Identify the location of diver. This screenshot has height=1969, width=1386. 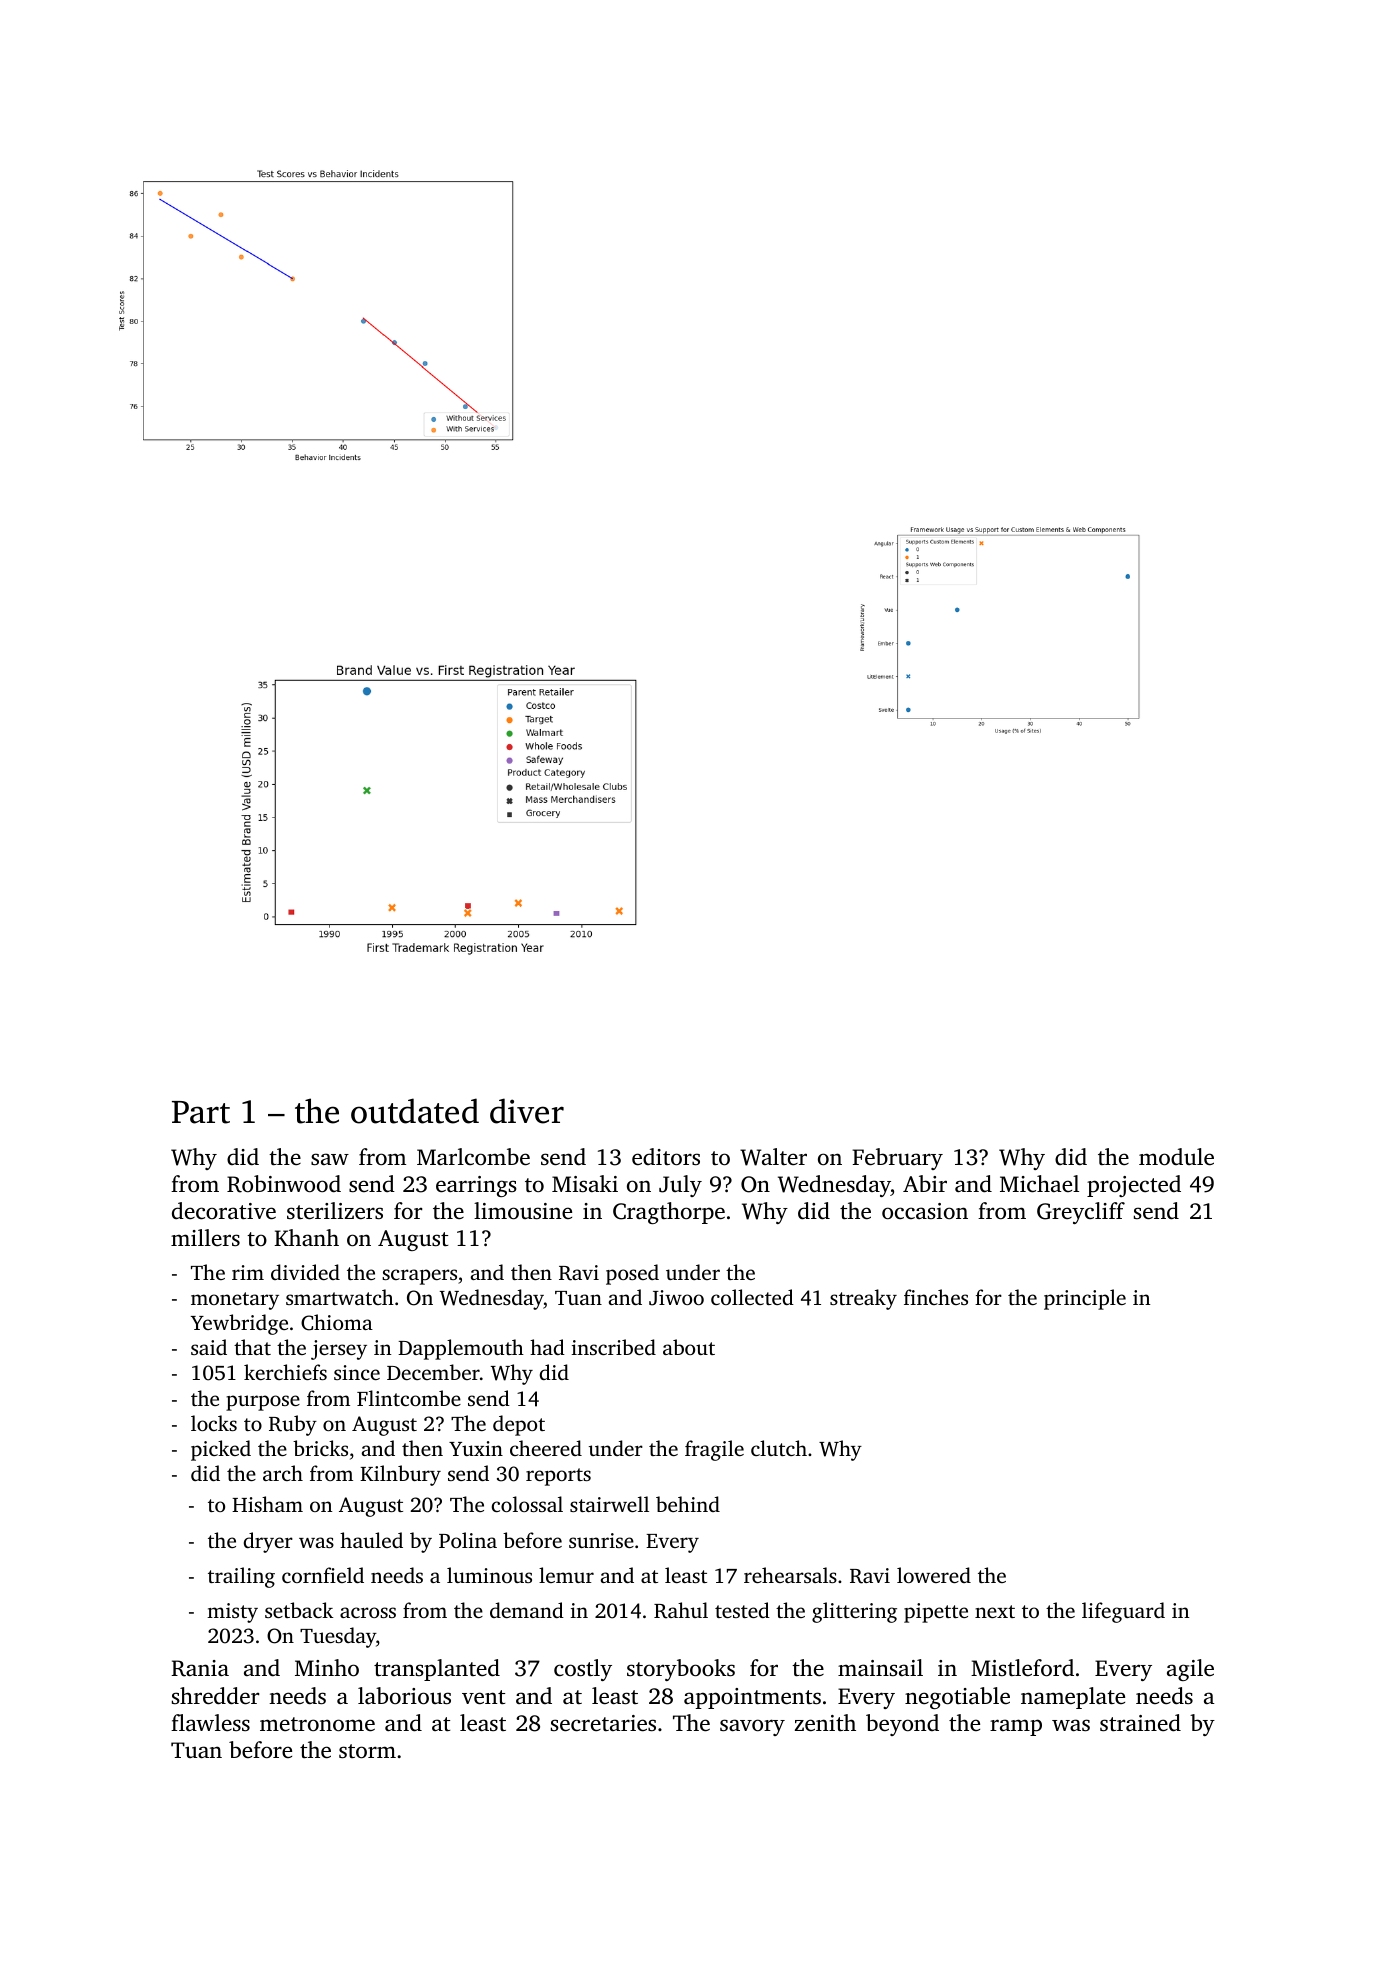
(527, 1111).
